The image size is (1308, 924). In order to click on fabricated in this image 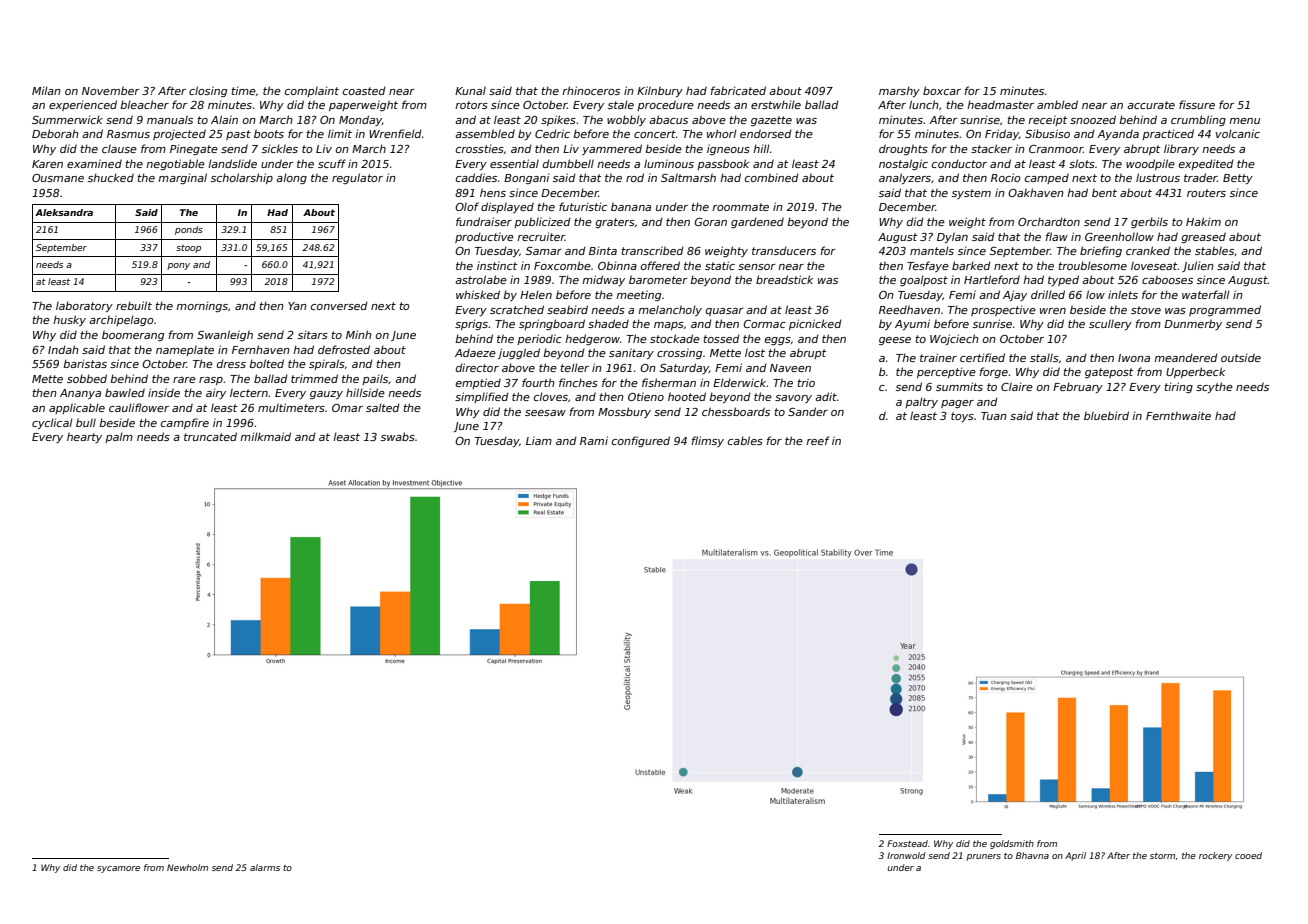, I will do `click(738, 90)`.
